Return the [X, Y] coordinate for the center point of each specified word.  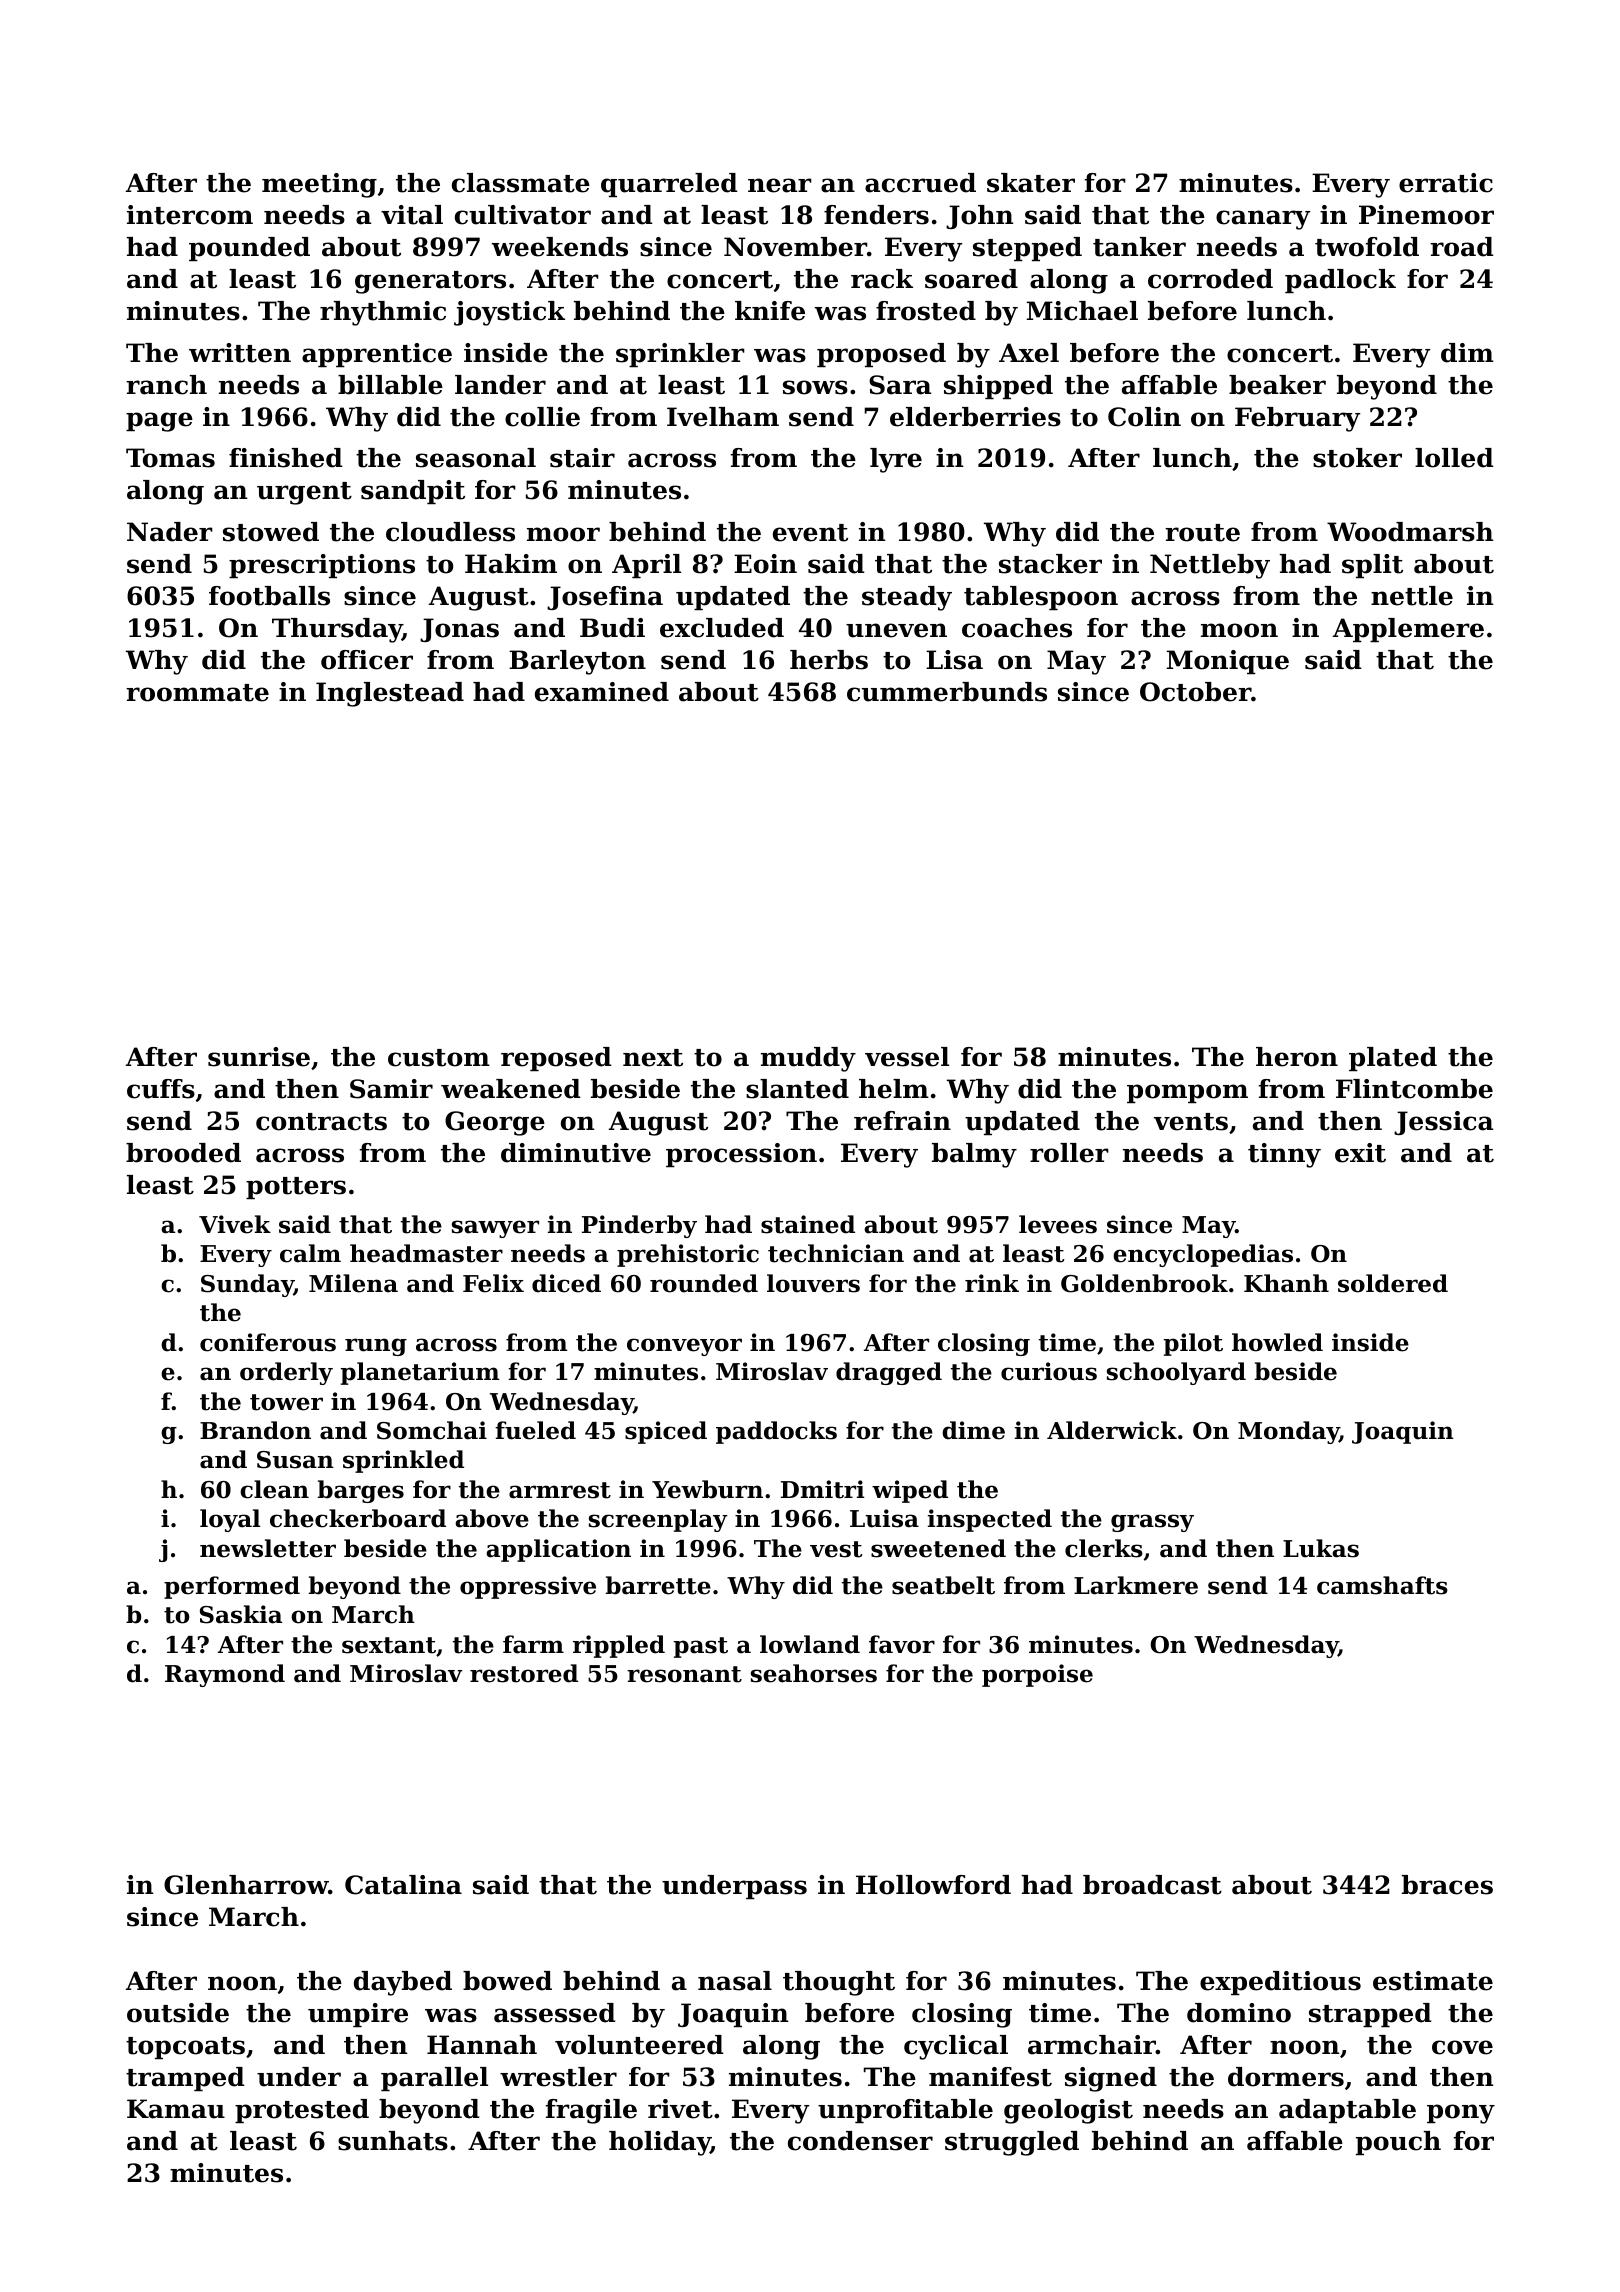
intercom [190, 215]
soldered [1393, 1283]
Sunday [247, 1285]
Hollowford [933, 1885]
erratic [1446, 183]
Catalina [403, 1885]
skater [1031, 183]
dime [973, 1430]
